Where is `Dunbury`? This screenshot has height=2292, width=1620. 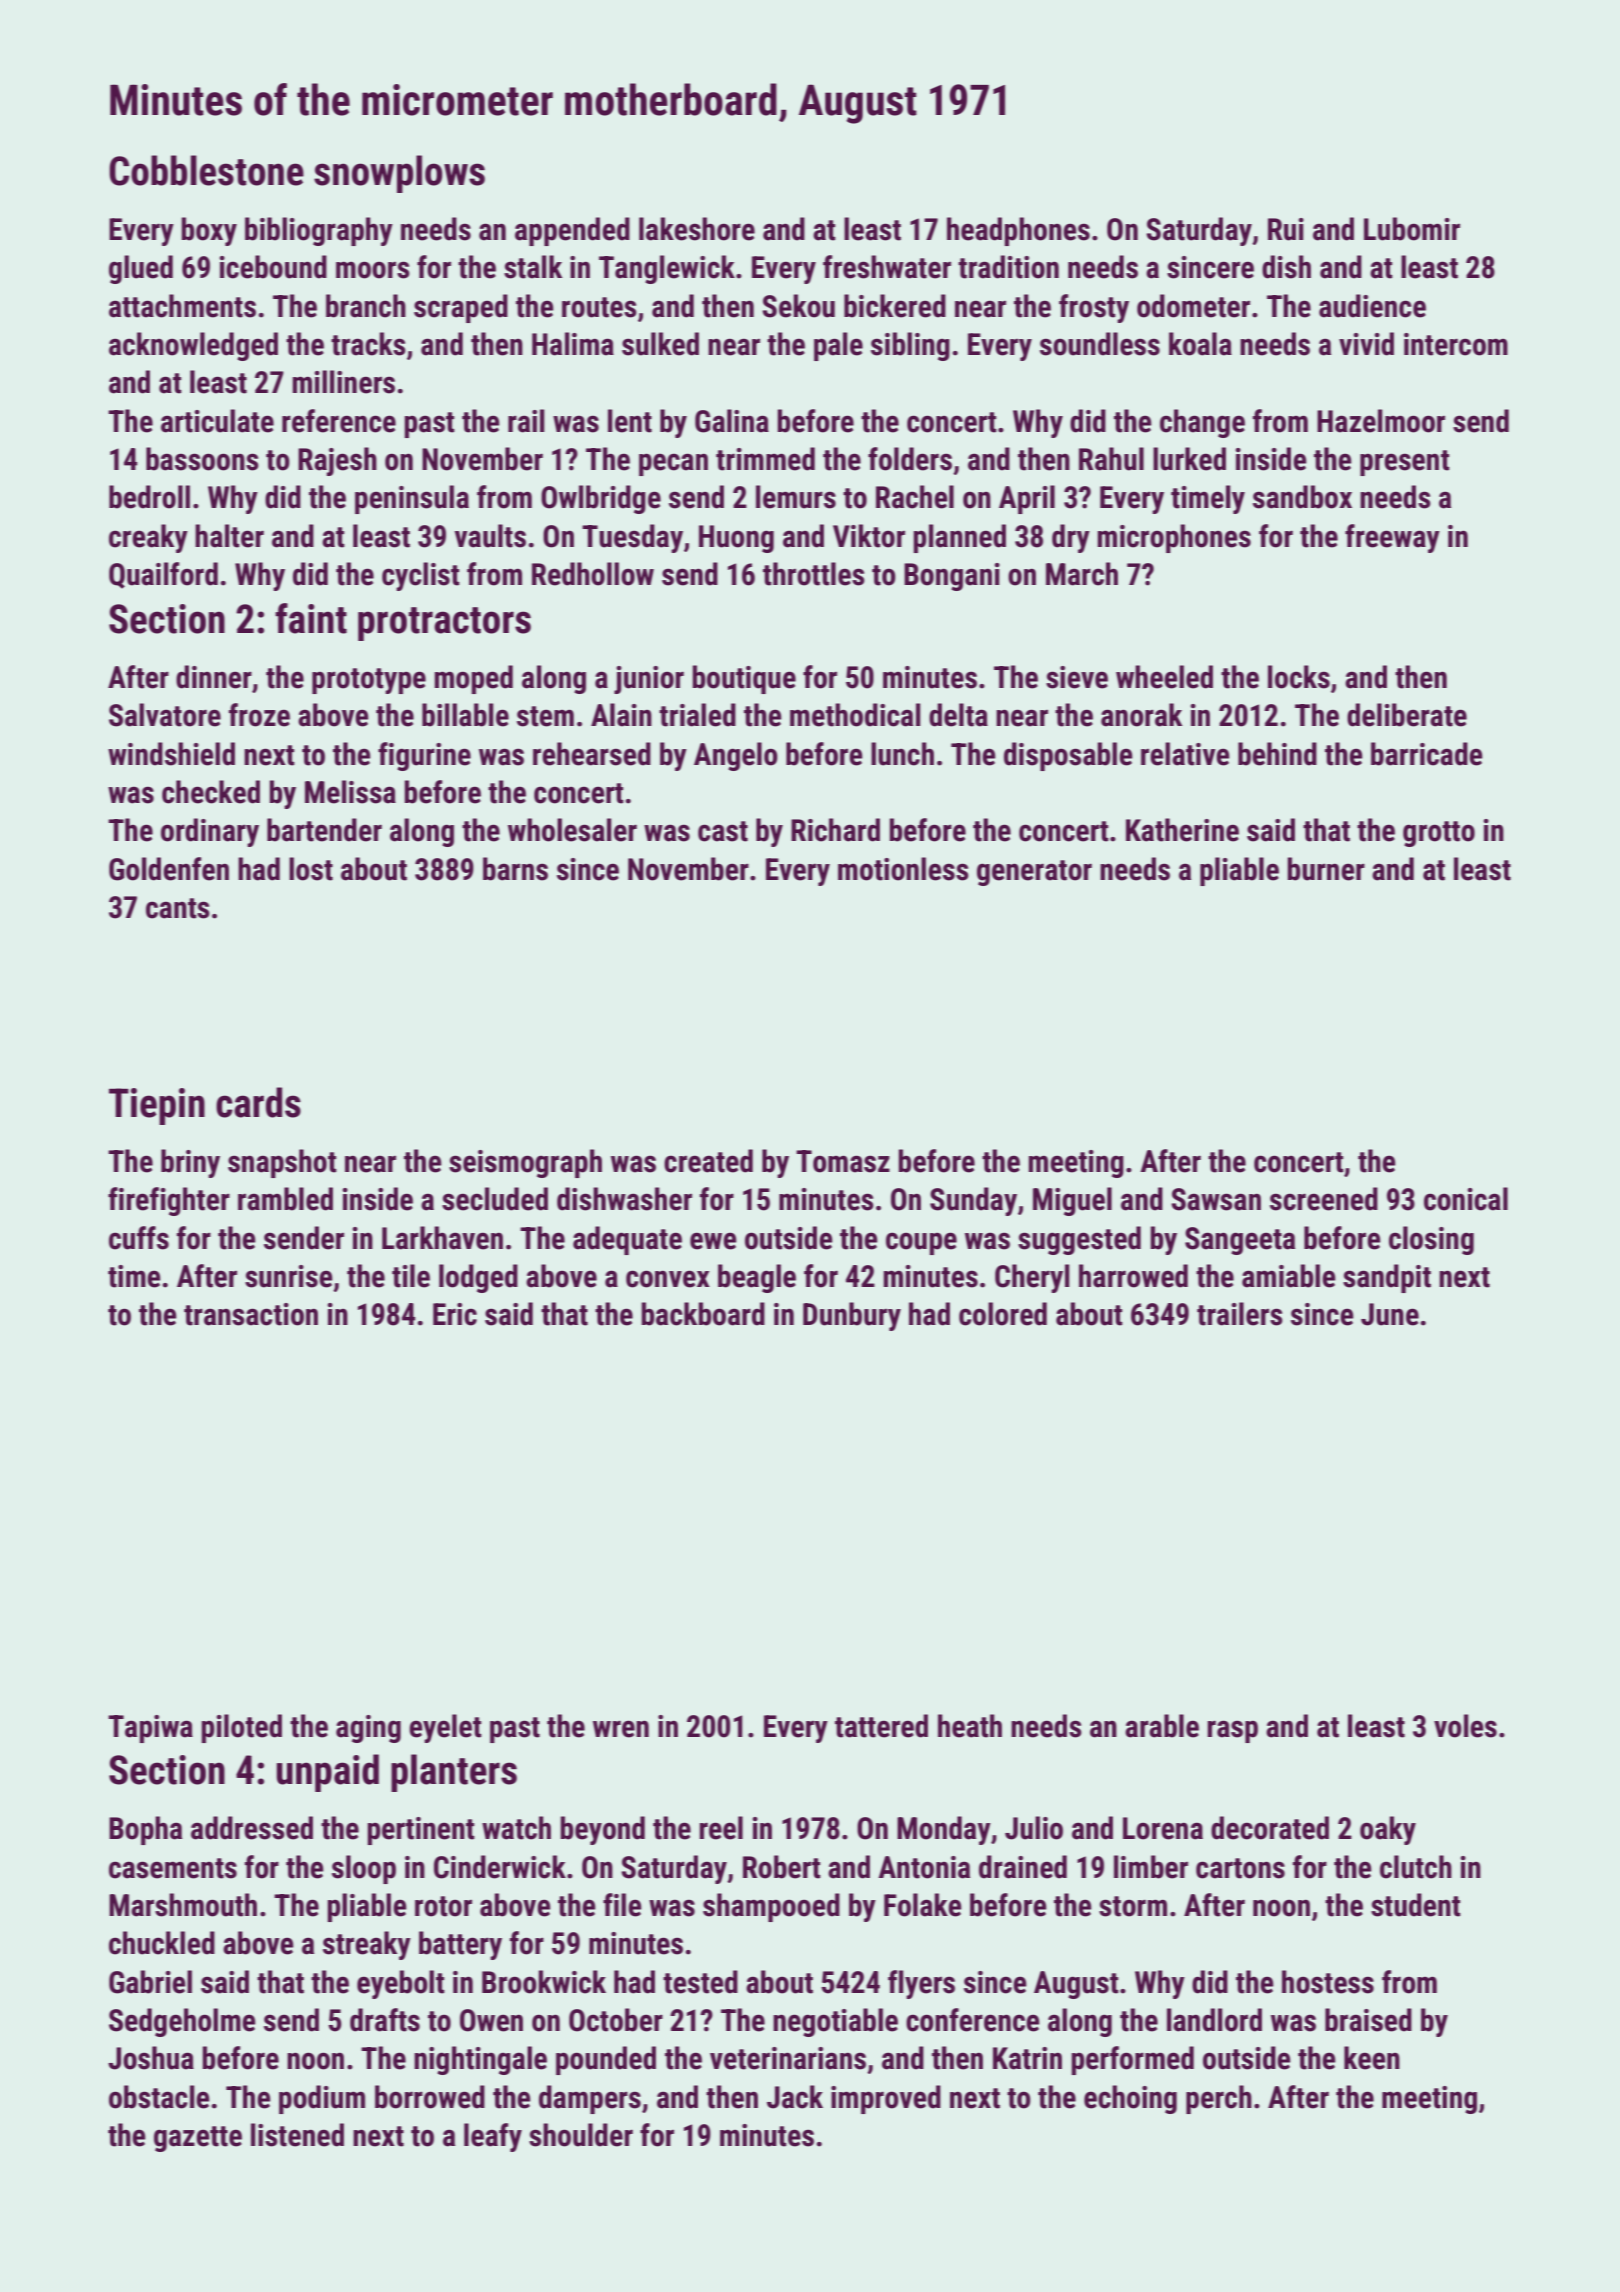
Dunbury is located at coordinates (852, 1316).
